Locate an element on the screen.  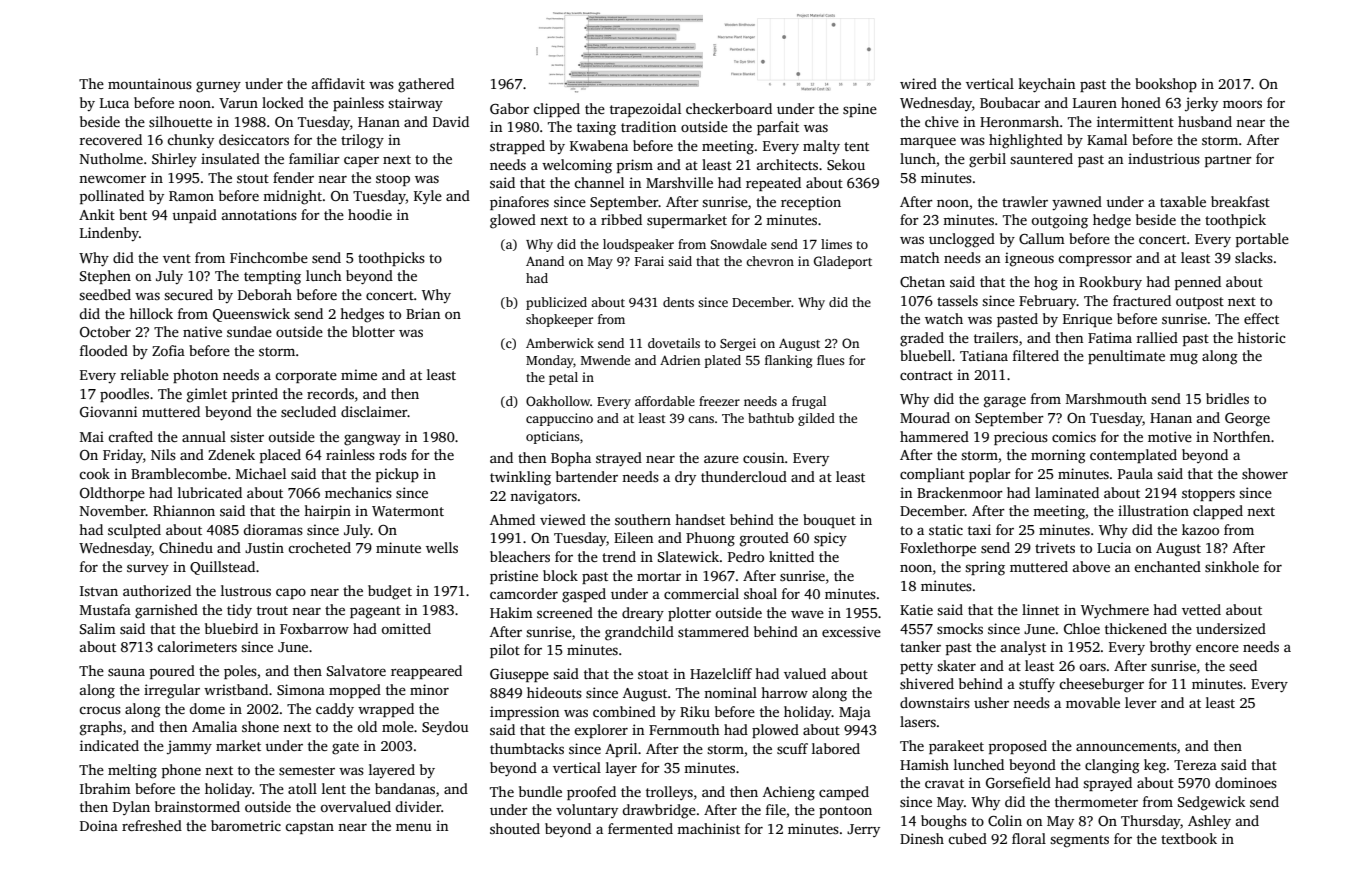
placed is located at coordinates (280, 456).
